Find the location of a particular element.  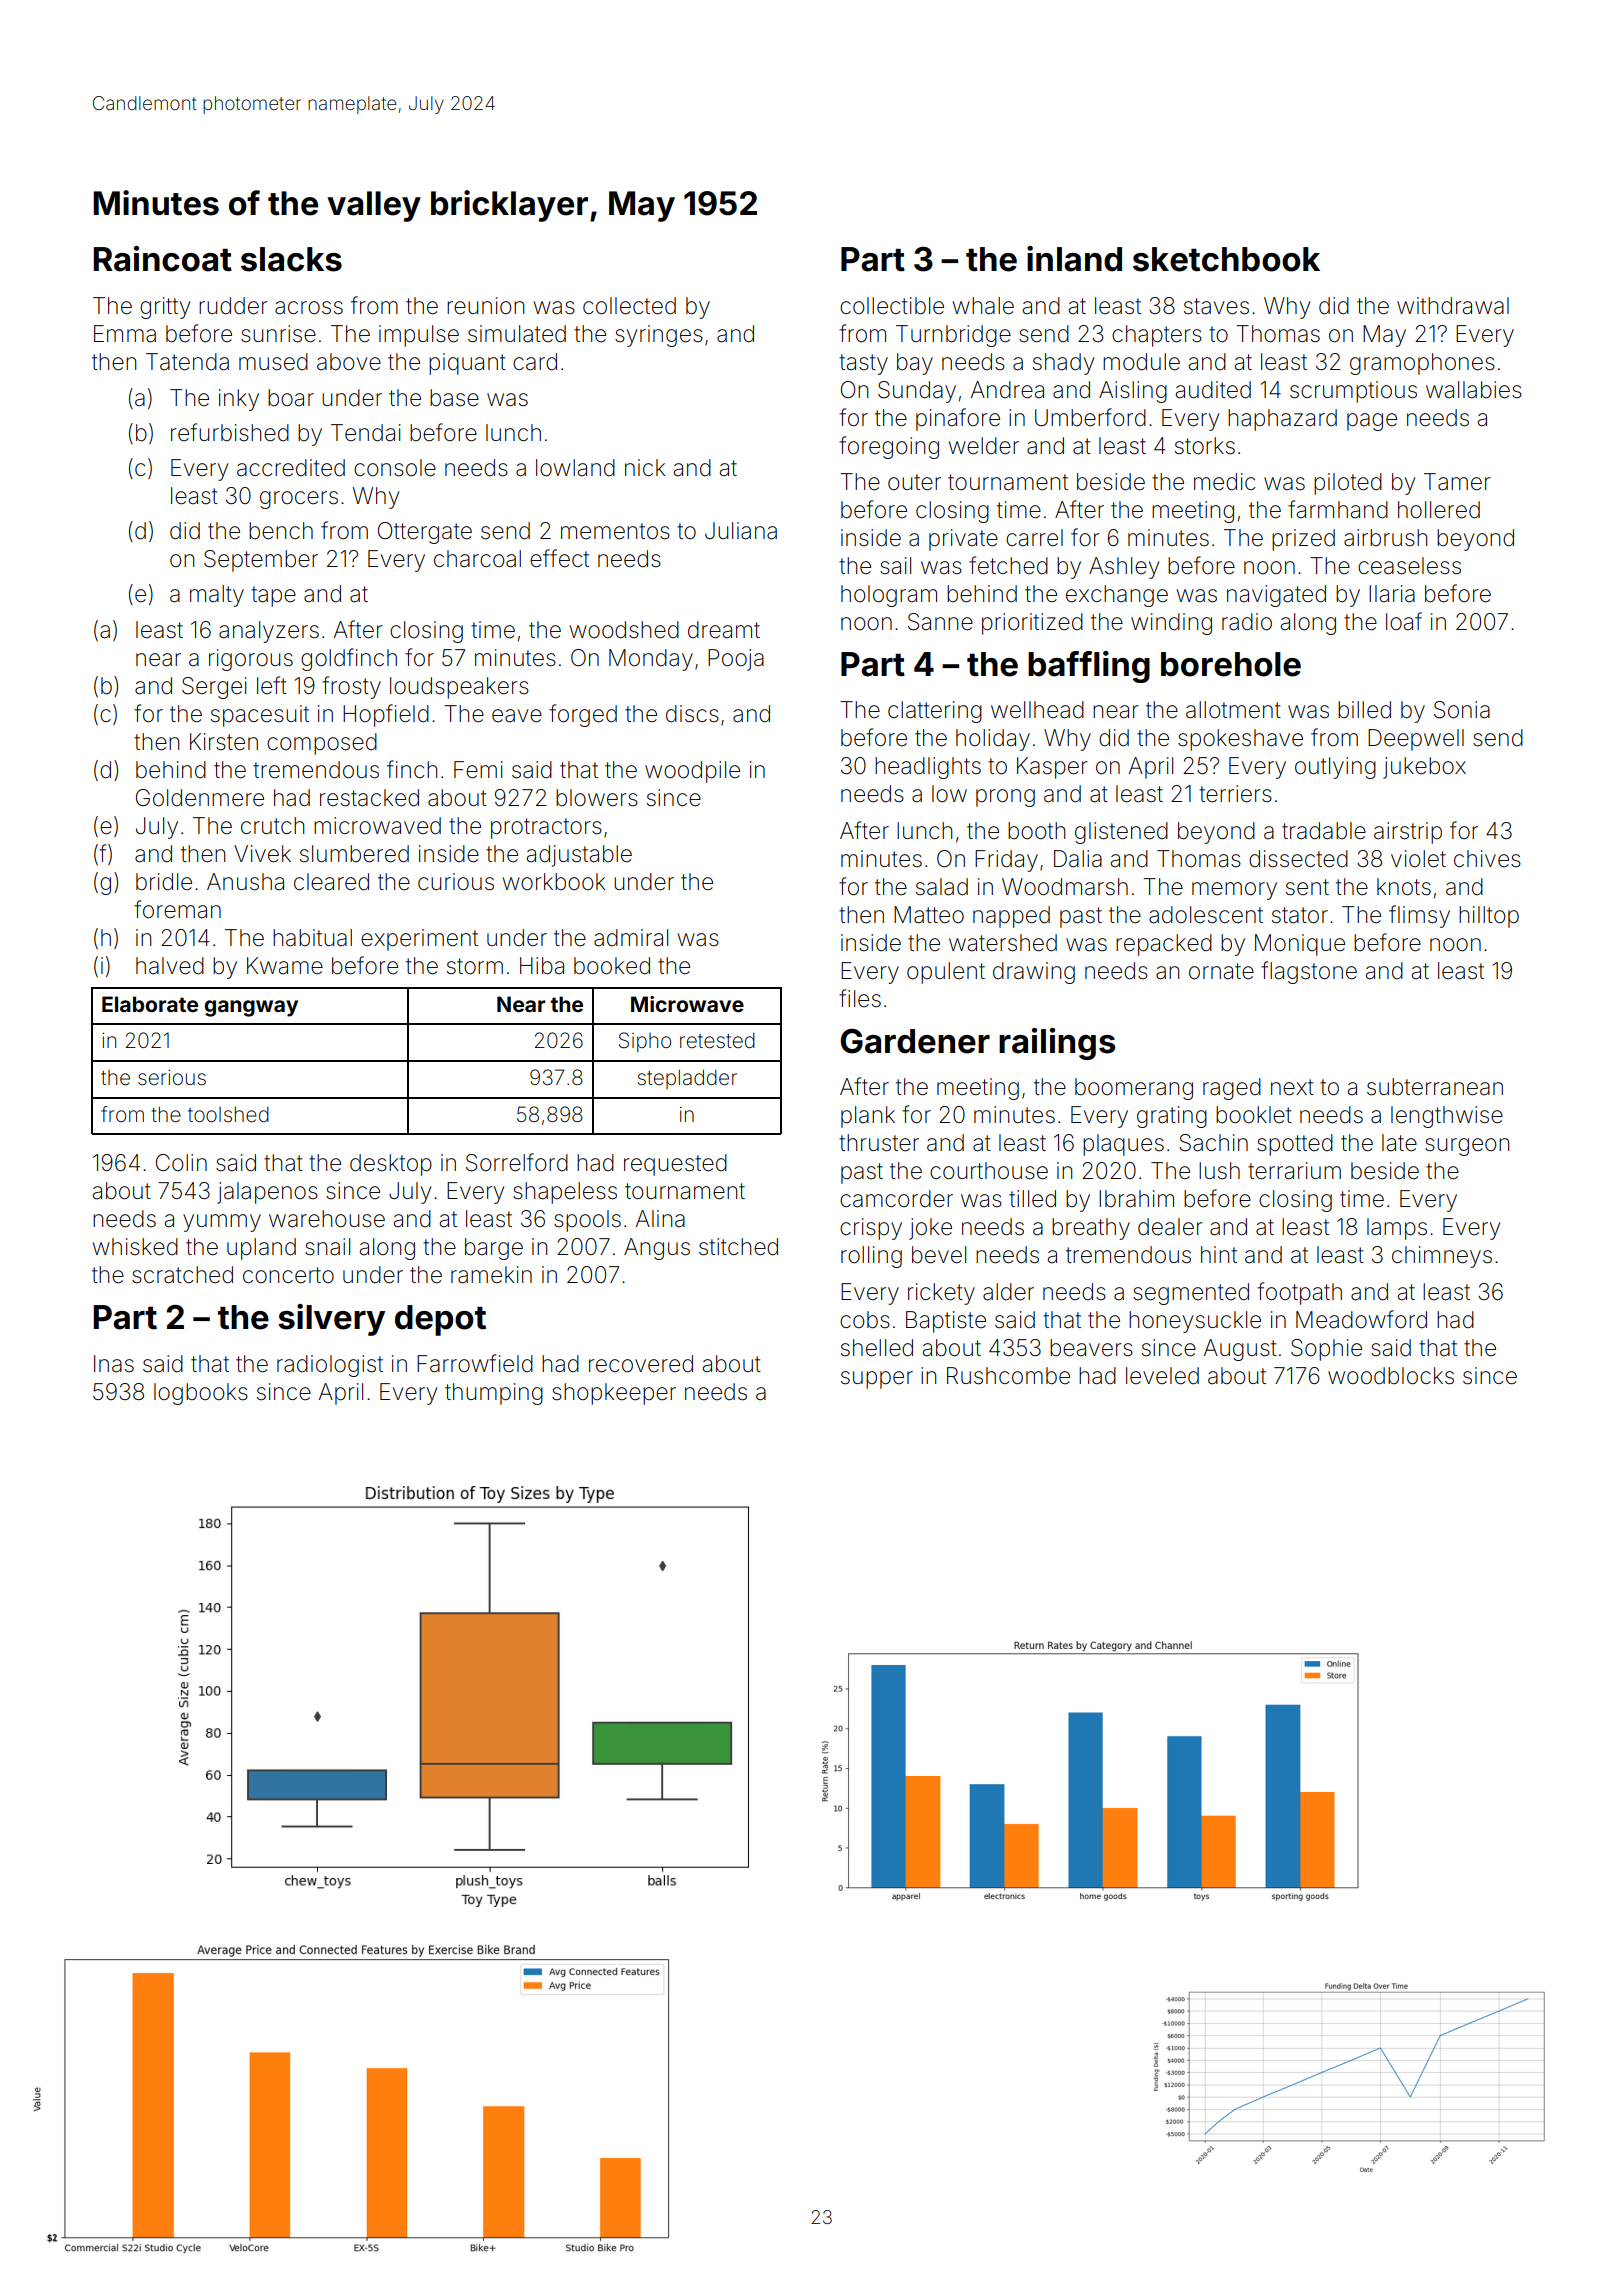

cobs is located at coordinates (865, 1320).
